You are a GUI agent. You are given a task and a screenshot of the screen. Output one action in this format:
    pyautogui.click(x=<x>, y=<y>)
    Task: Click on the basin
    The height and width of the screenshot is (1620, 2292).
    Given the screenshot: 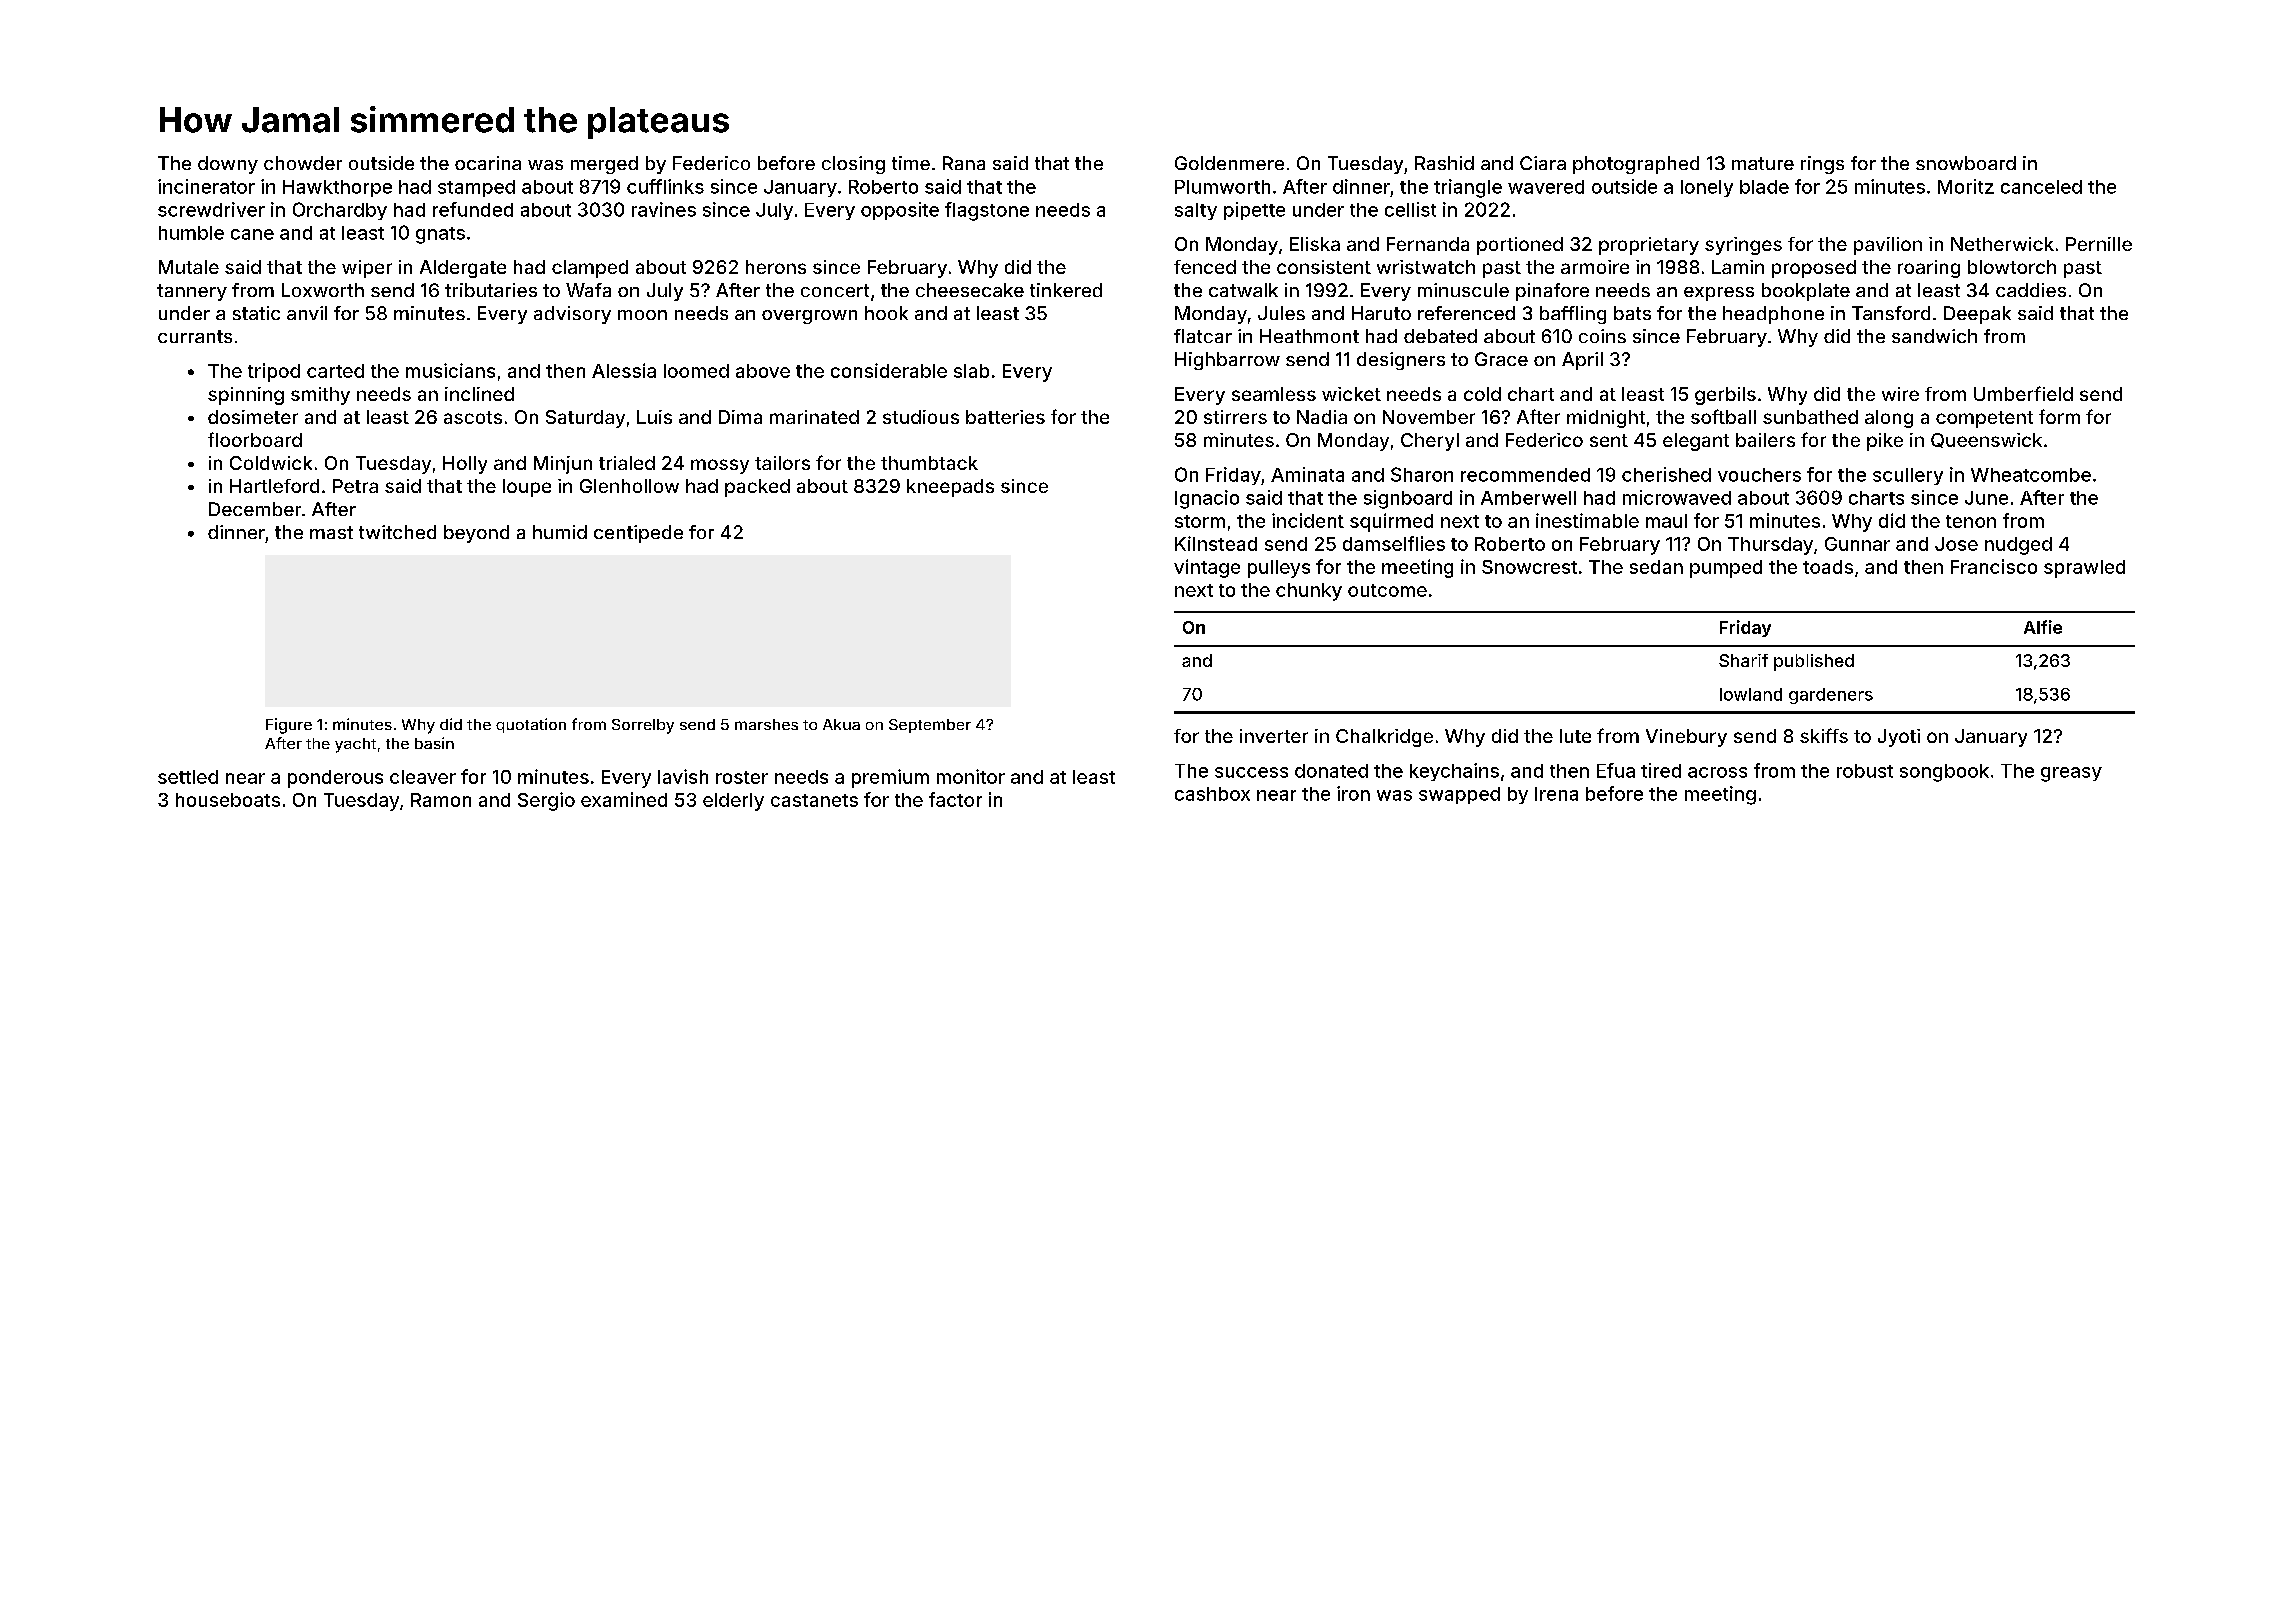 What is the action you would take?
    pyautogui.click(x=434, y=743)
